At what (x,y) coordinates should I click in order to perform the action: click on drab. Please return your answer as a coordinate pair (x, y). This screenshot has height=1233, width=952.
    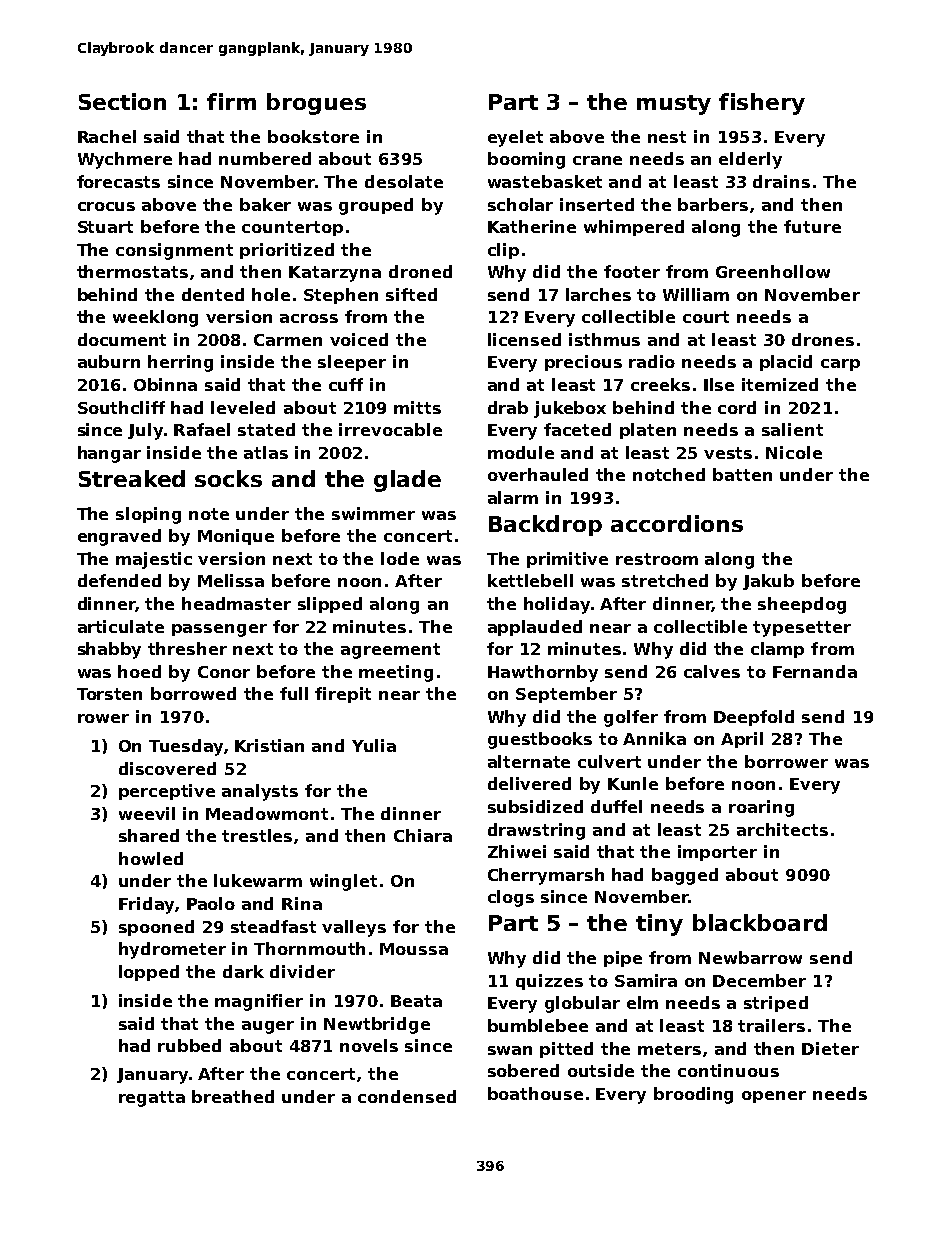
    Looking at the image, I should click on (508, 407).
